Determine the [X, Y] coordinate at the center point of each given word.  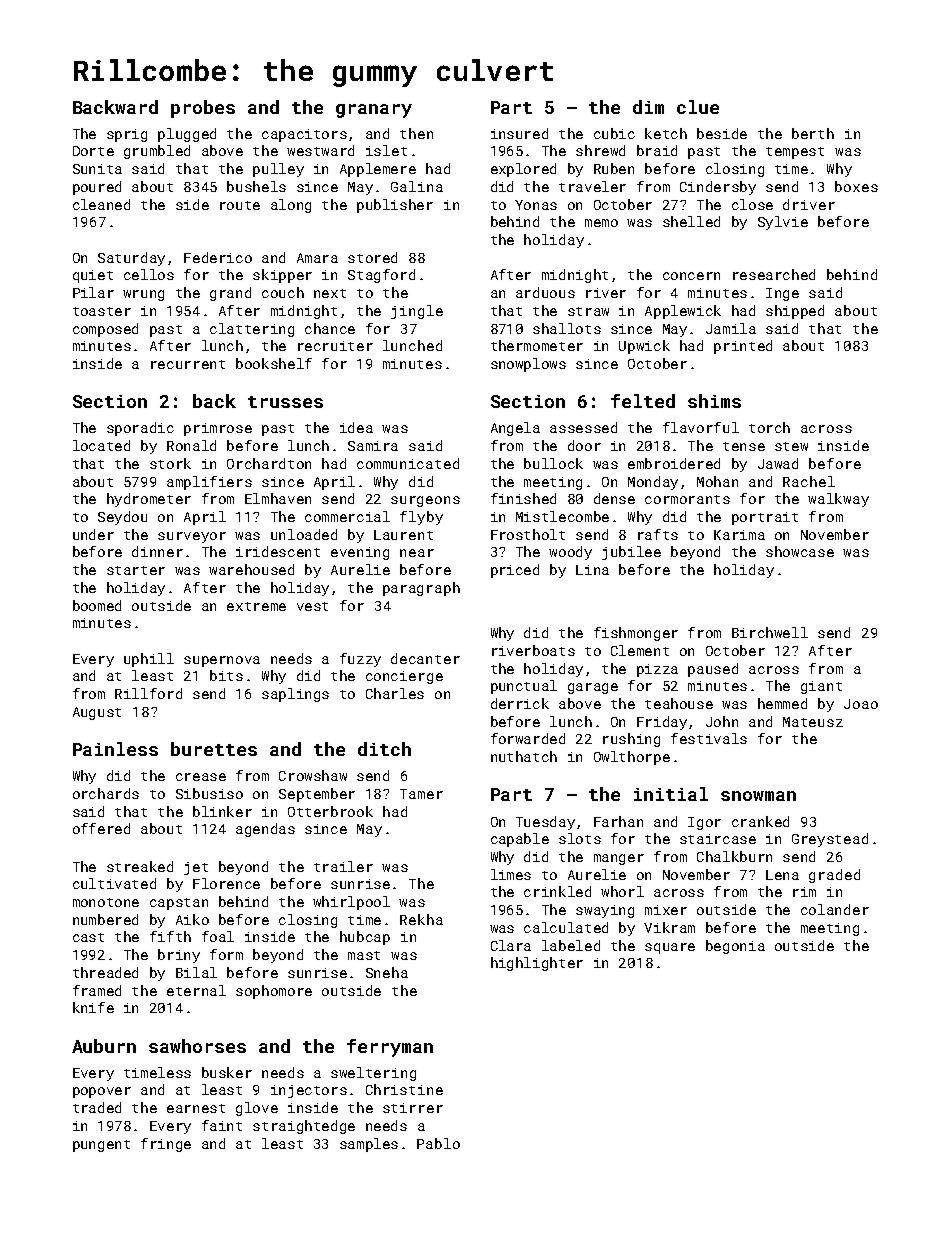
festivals [709, 738]
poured [97, 188]
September [317, 795]
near [417, 553]
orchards [106, 793]
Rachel [809, 481]
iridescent [278, 551]
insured [519, 133]
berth [813, 133]
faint [222, 1125]
